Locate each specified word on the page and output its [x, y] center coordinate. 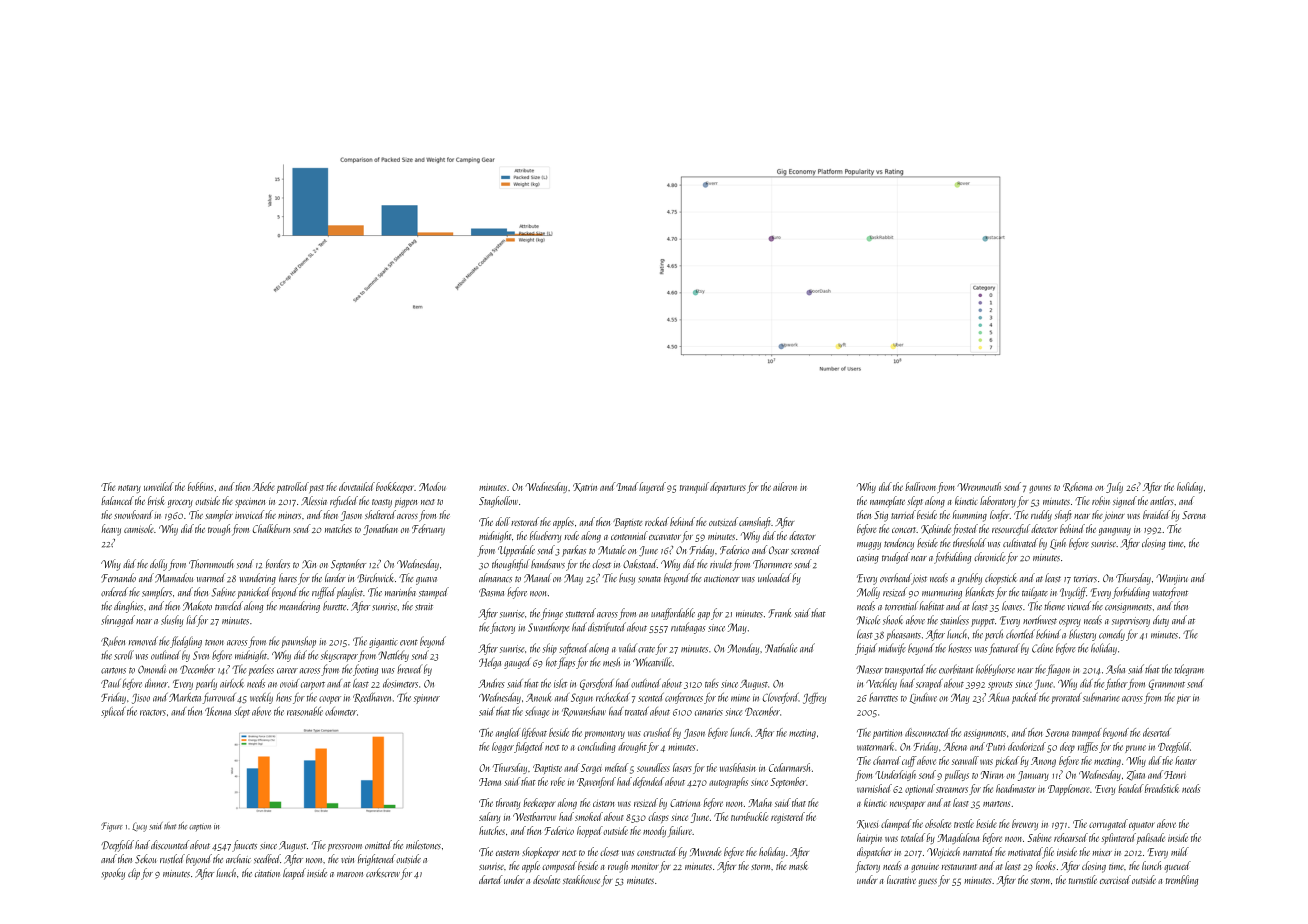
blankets [979, 592]
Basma [491, 592]
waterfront [1170, 593]
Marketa [185, 697]
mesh [611, 662]
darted [491, 879]
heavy [111, 530]
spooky [113, 874]
